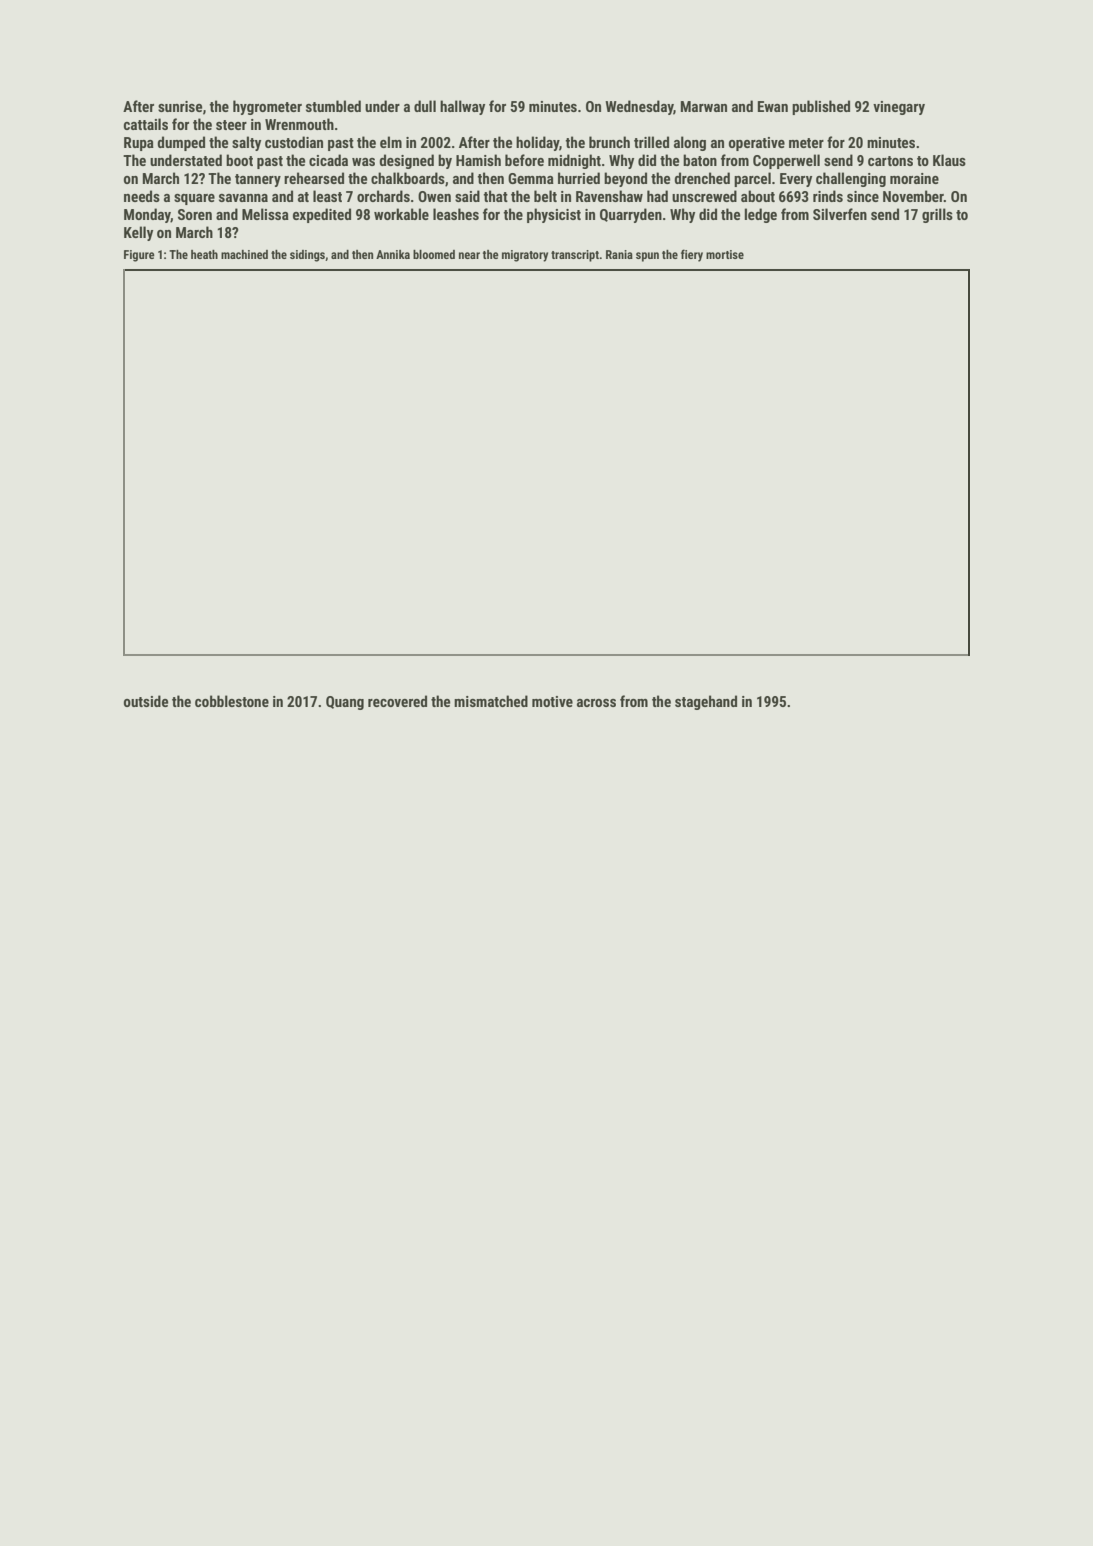 The height and width of the page is (1546, 1093). I want to click on Monday, so click(147, 215).
